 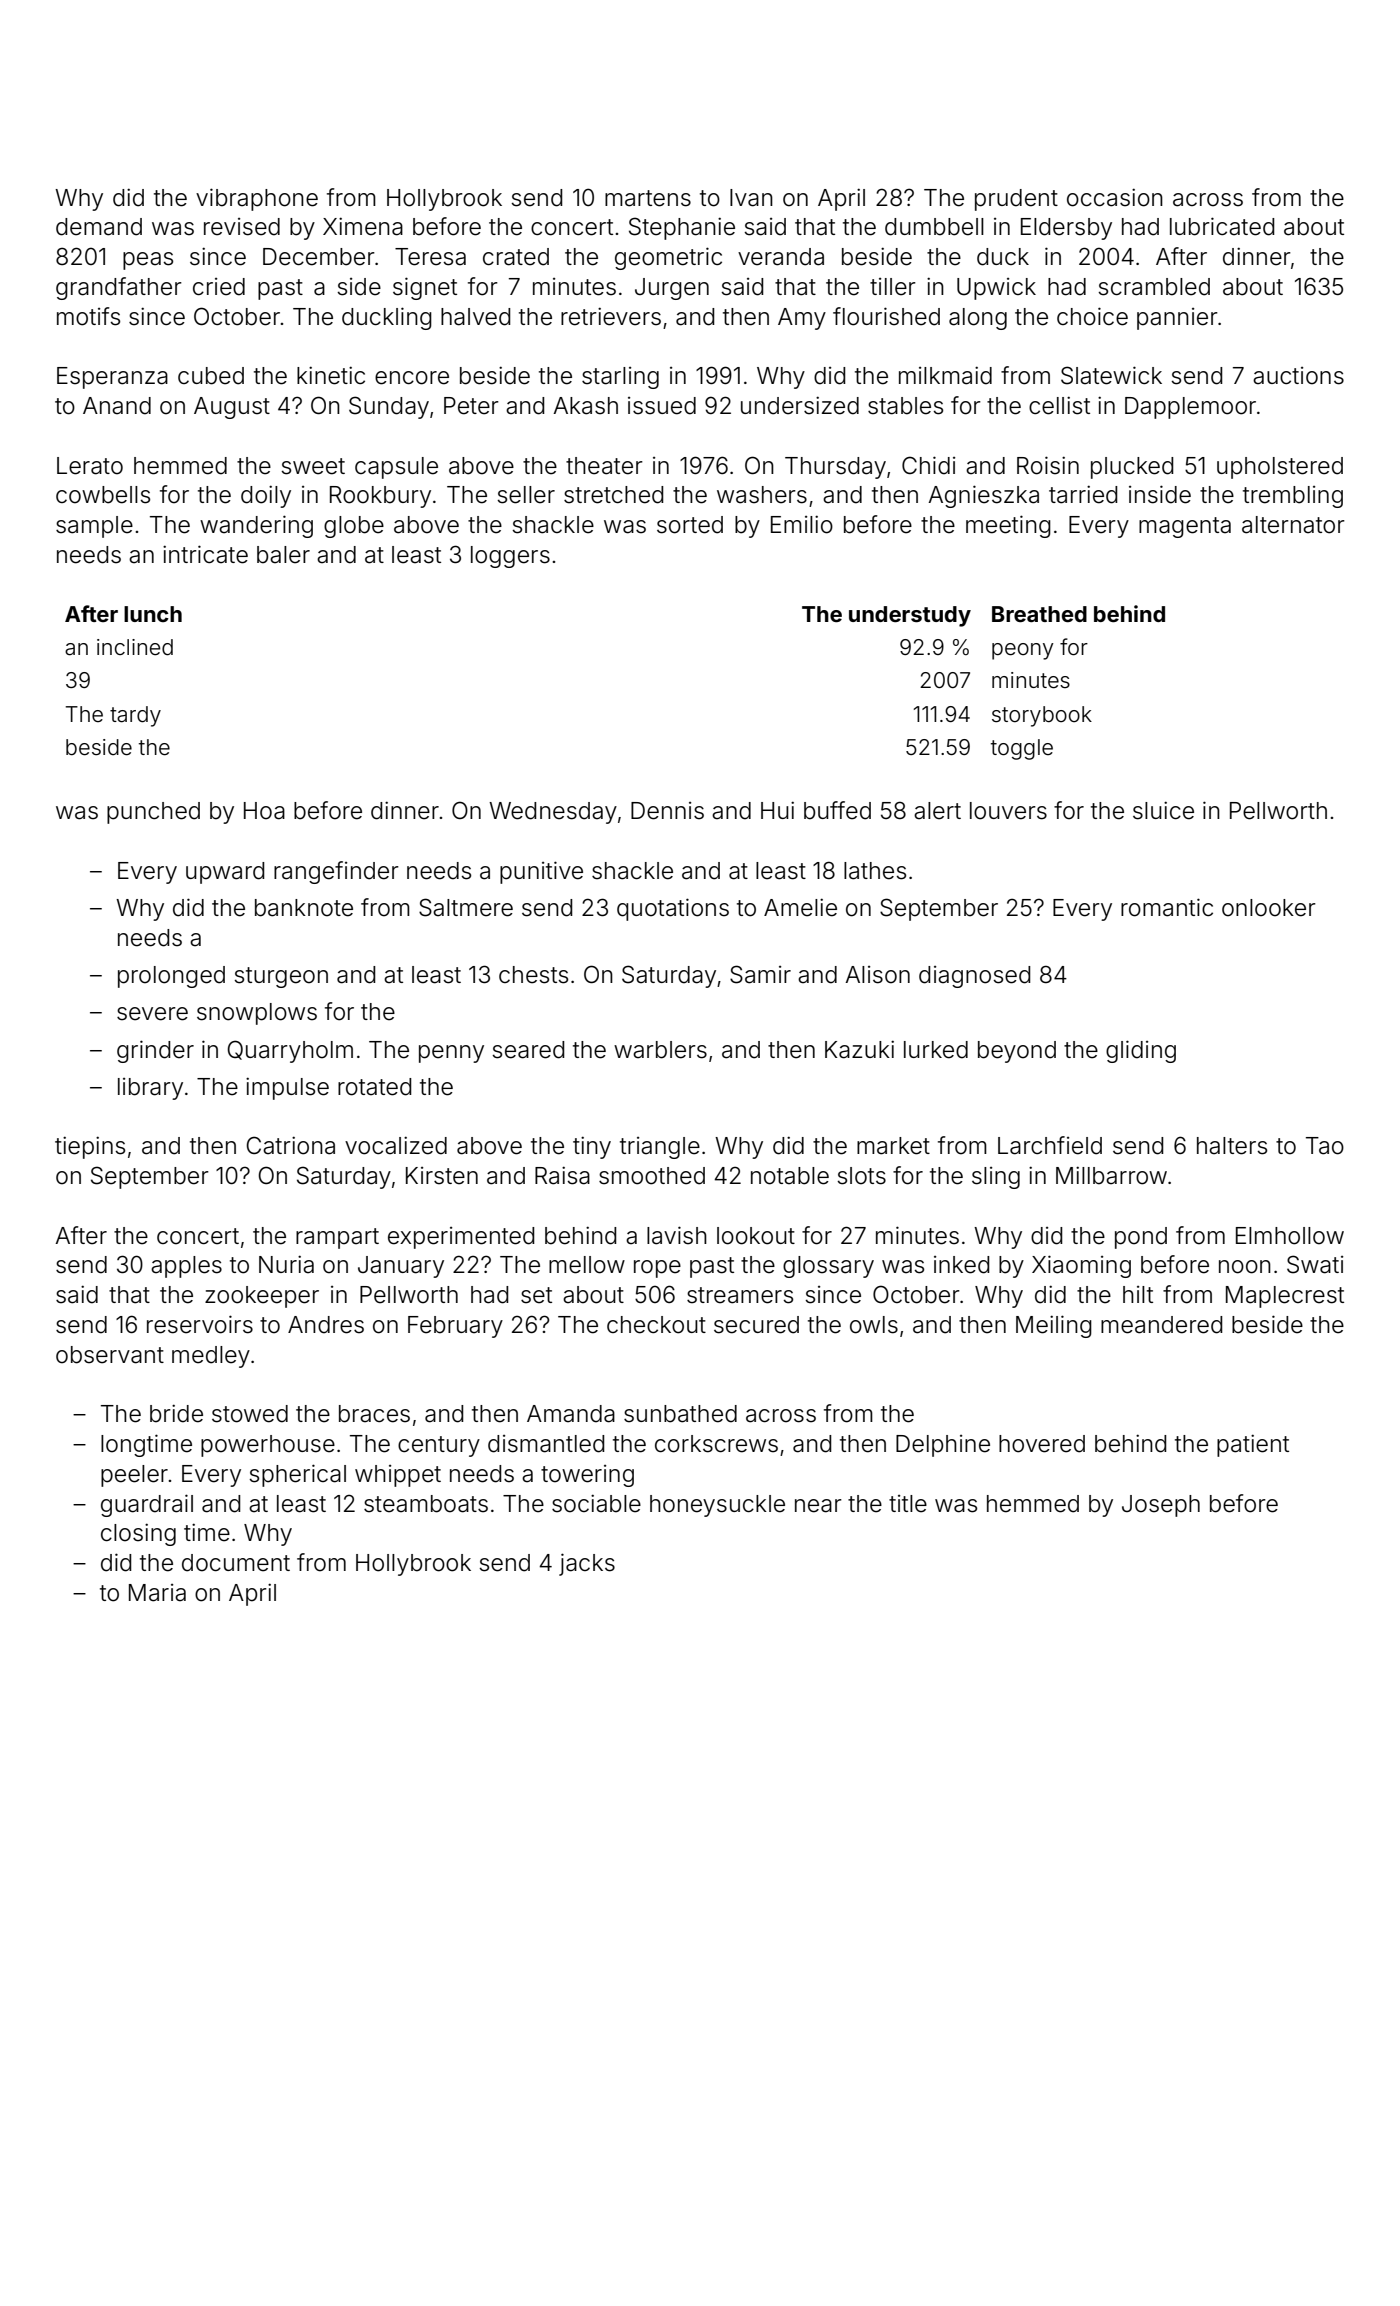 What do you see at coordinates (471, 406) in the screenshot?
I see `Peter` at bounding box center [471, 406].
